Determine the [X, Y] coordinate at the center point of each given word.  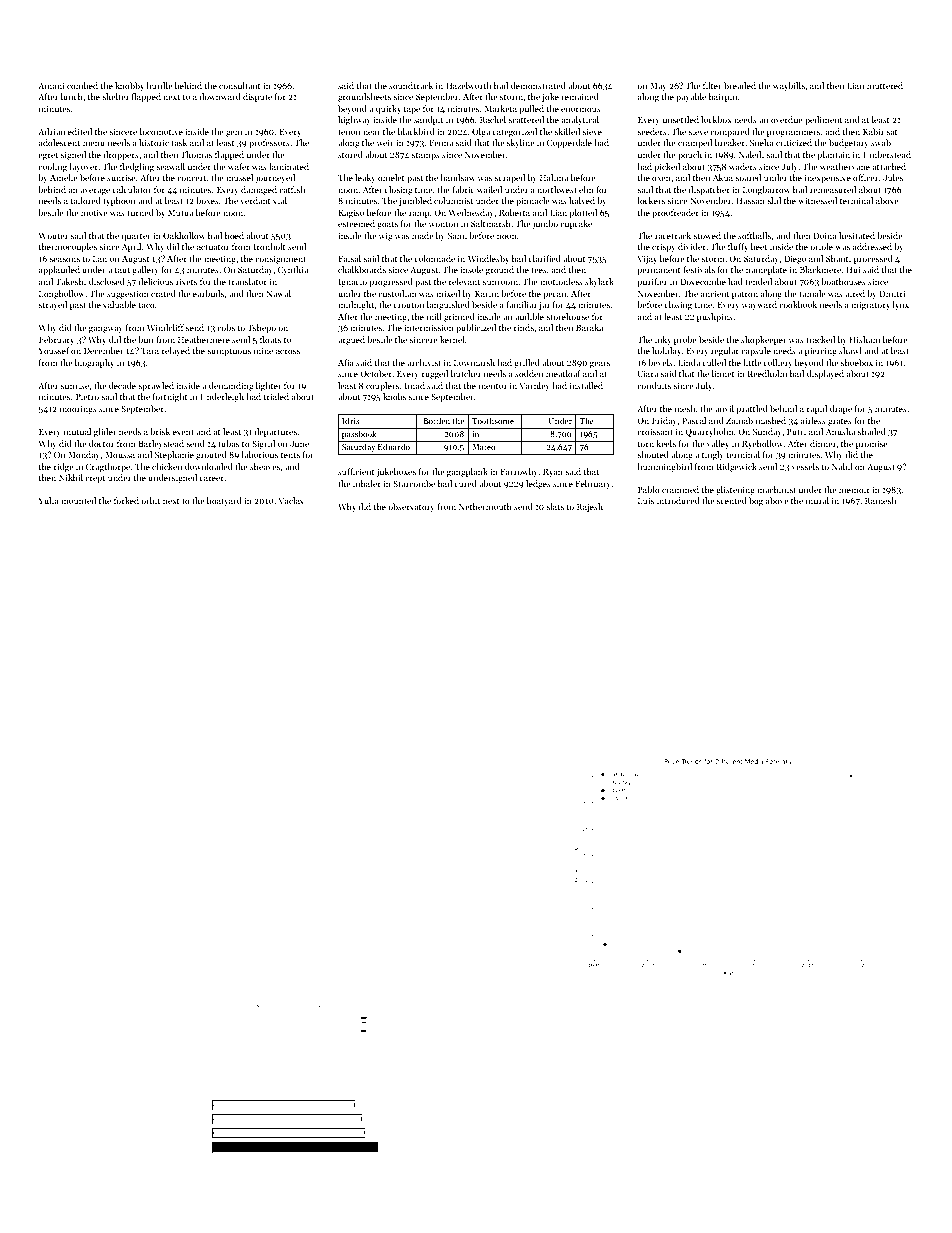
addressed [872, 246]
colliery [778, 363]
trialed [276, 396]
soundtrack [411, 85]
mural [817, 500]
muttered [885, 85]
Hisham [864, 339]
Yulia [48, 500]
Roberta [514, 212]
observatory [411, 507]
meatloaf [563, 373]
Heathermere [204, 339]
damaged [259, 190]
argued [351, 340]
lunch [72, 96]
